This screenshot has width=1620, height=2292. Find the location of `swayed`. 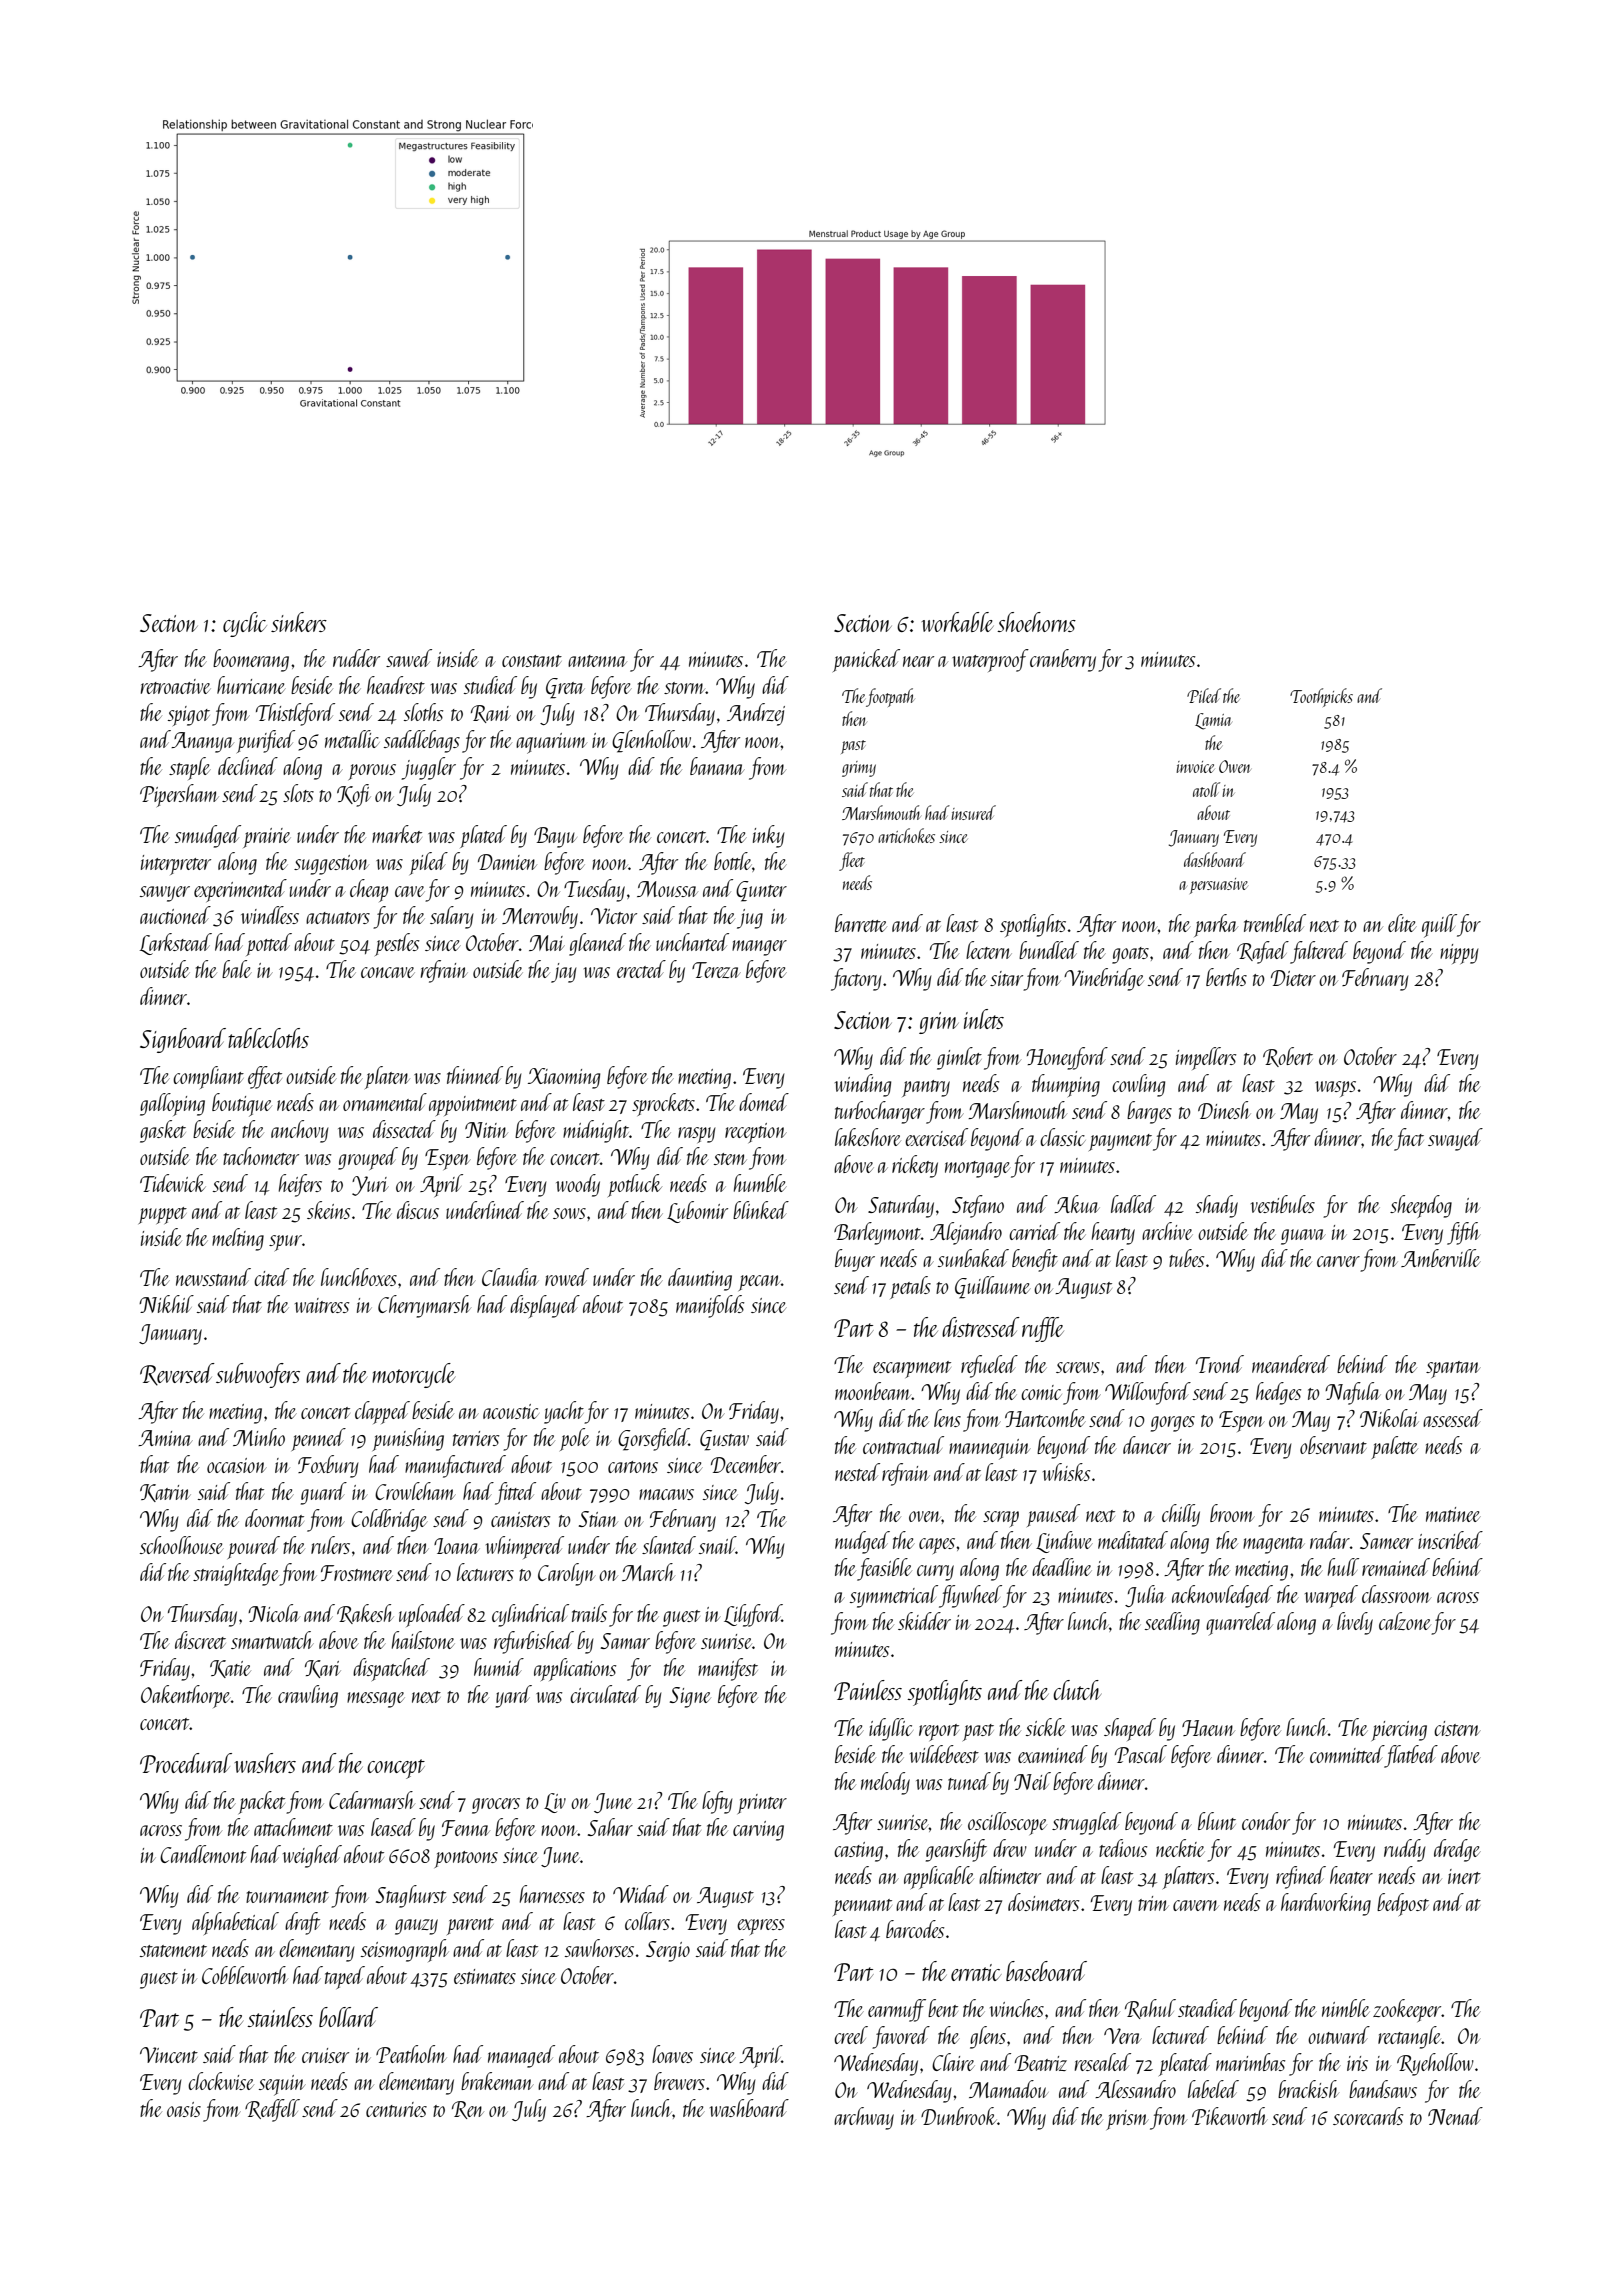

swayed is located at coordinates (1455, 1139).
